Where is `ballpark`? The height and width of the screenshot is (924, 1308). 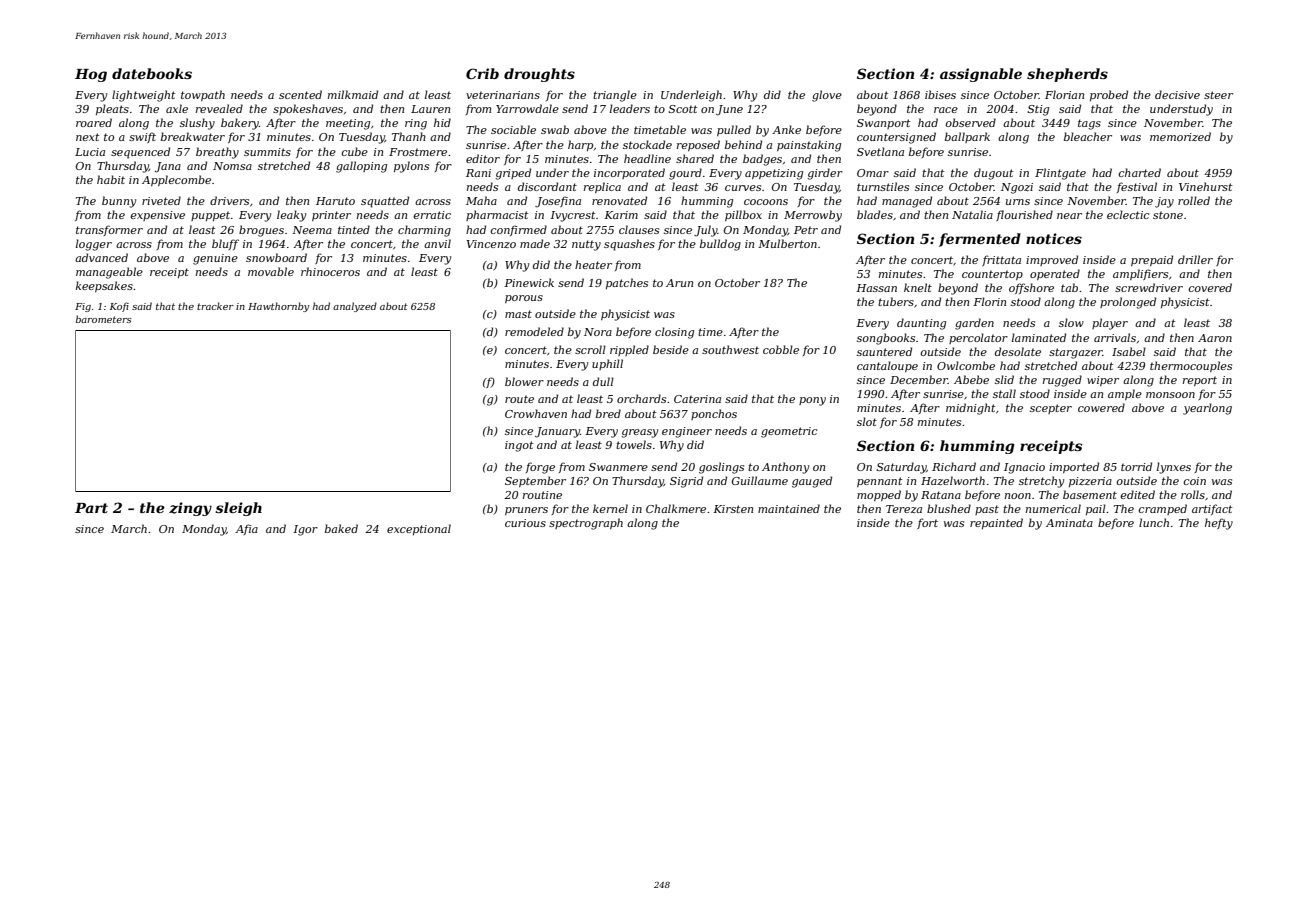 ballpark is located at coordinates (967, 137).
